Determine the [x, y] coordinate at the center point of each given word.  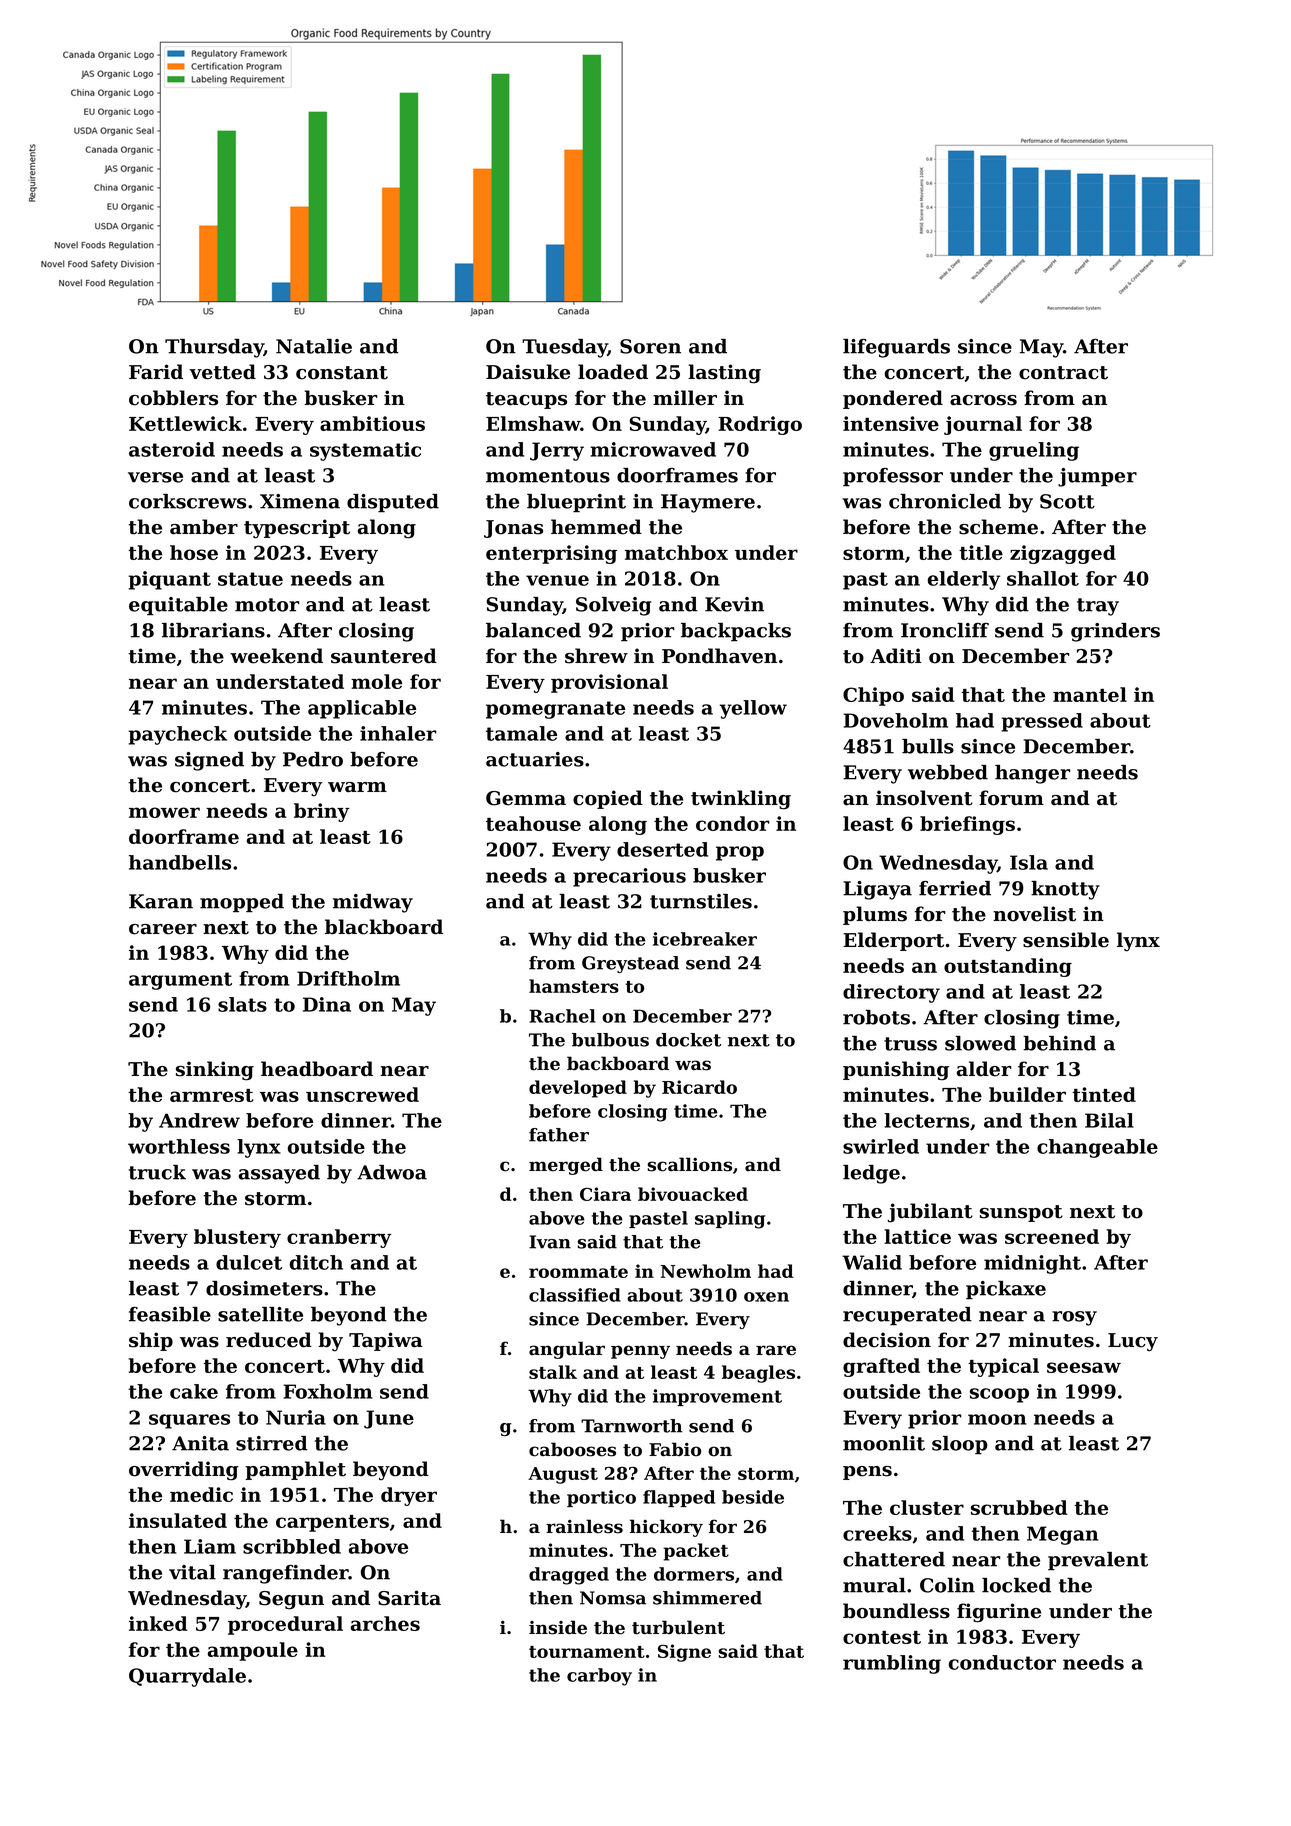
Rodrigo [760, 425]
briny [321, 812]
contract [1063, 373]
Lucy [1133, 1342]
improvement [717, 1397]
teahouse [533, 823]
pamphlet [295, 1470]
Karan [161, 901]
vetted [222, 372]
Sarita [409, 1598]
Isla [1029, 862]
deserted [662, 849]
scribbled [292, 1546]
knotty [1065, 890]
